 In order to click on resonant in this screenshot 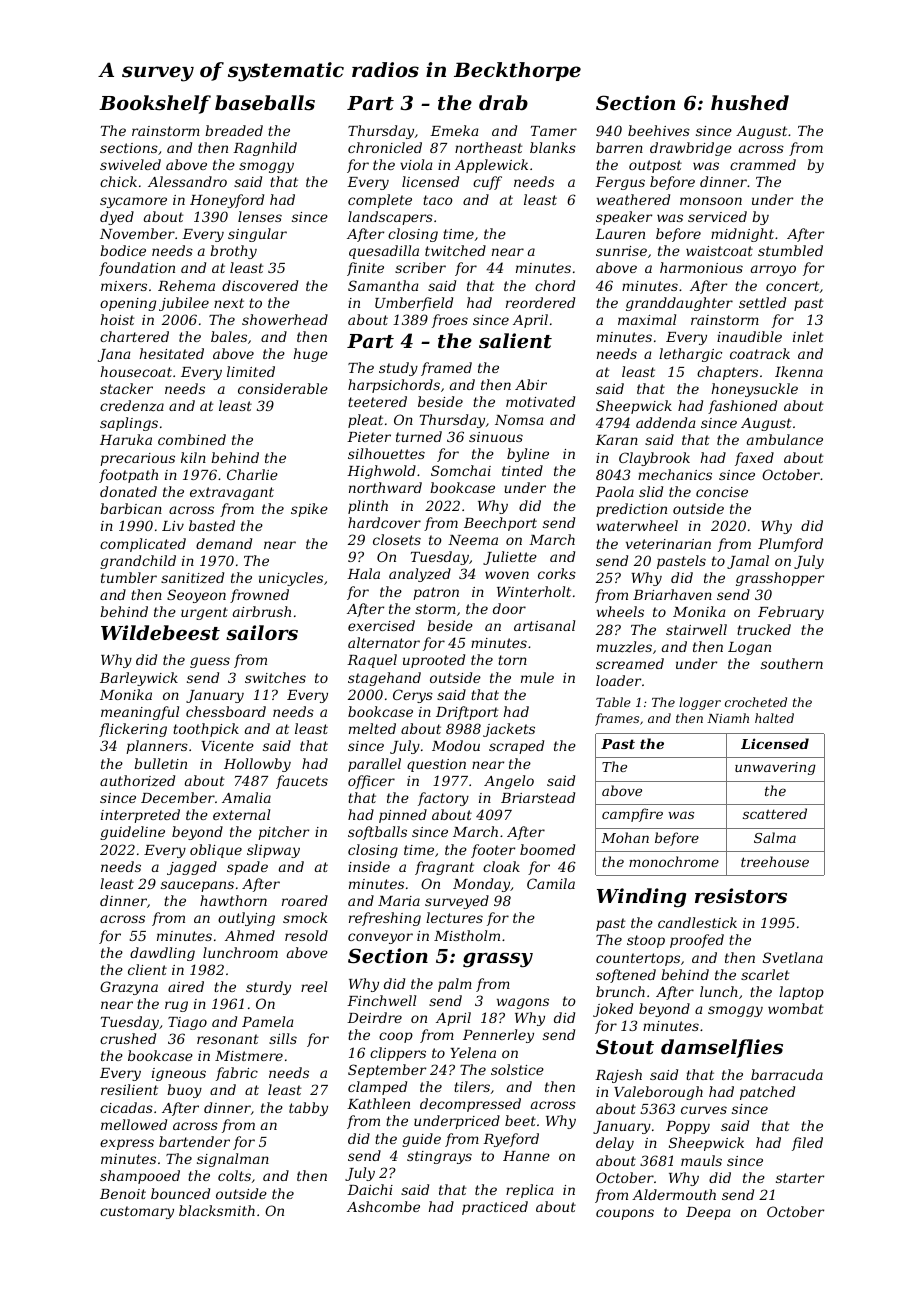, I will do `click(228, 1039)`.
